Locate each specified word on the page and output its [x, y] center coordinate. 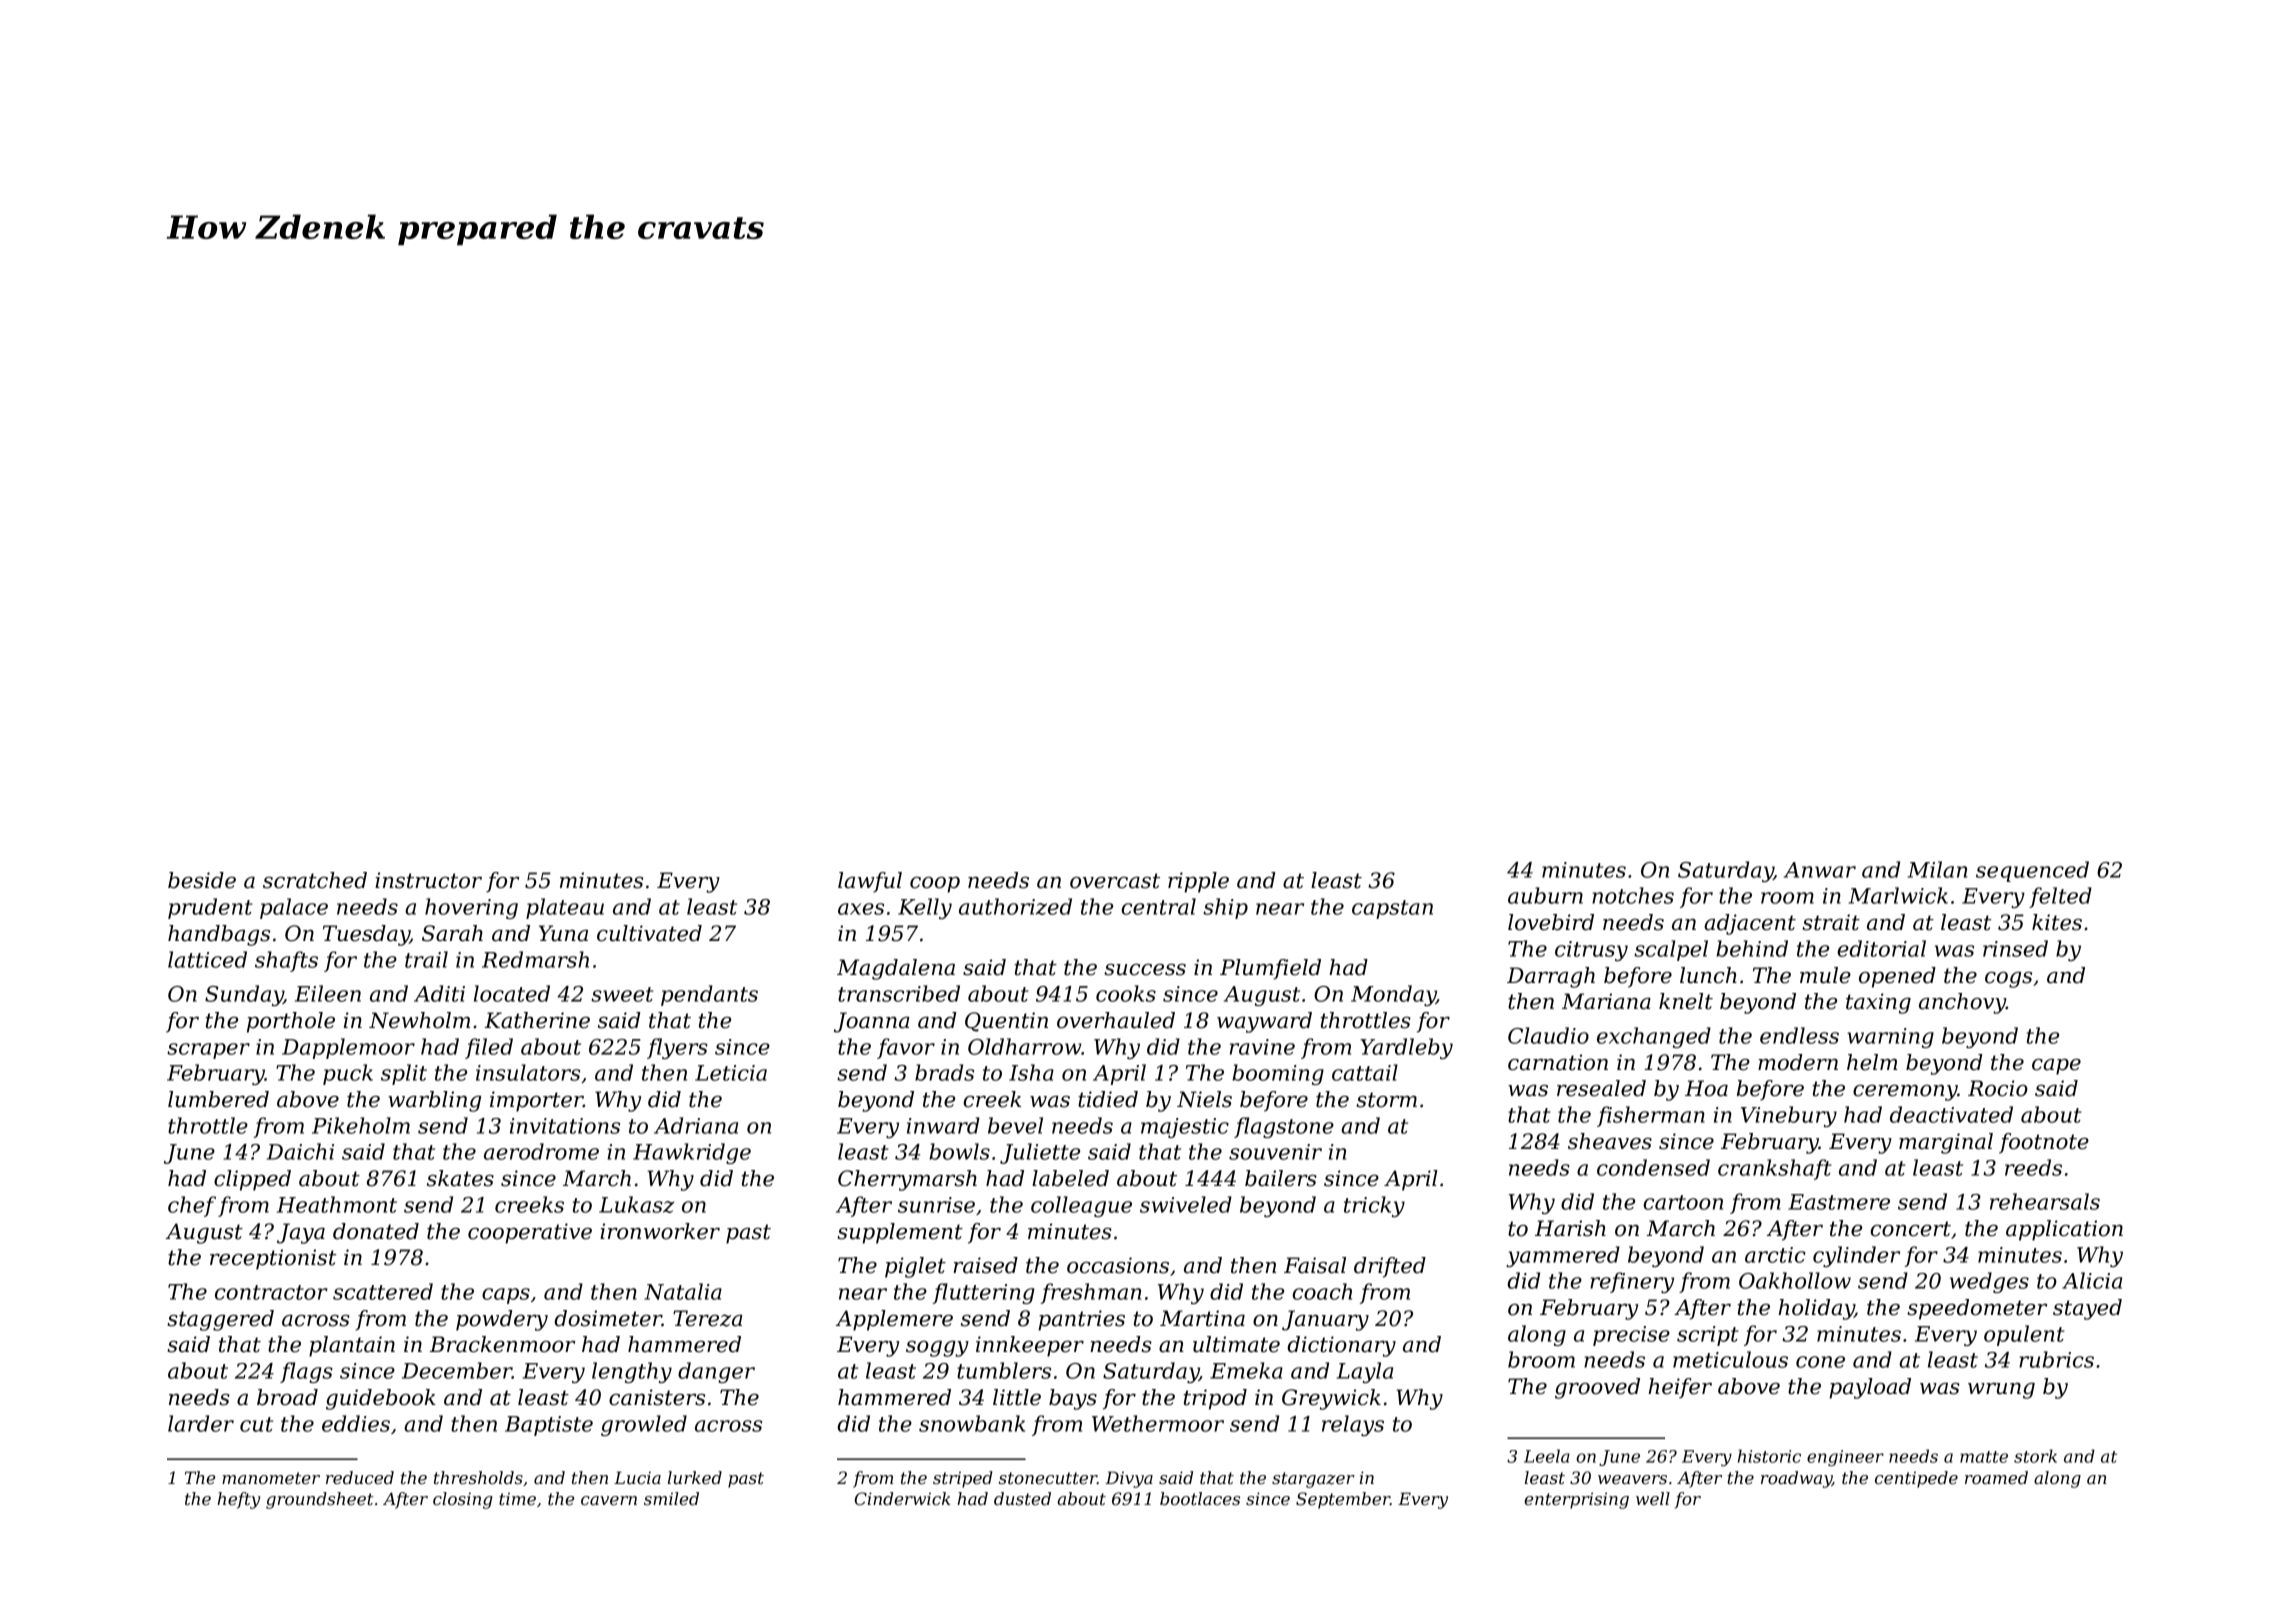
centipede [1916, 1479]
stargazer [1313, 1480]
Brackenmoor [502, 1344]
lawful [870, 882]
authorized [1015, 906]
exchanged [1654, 1037]
